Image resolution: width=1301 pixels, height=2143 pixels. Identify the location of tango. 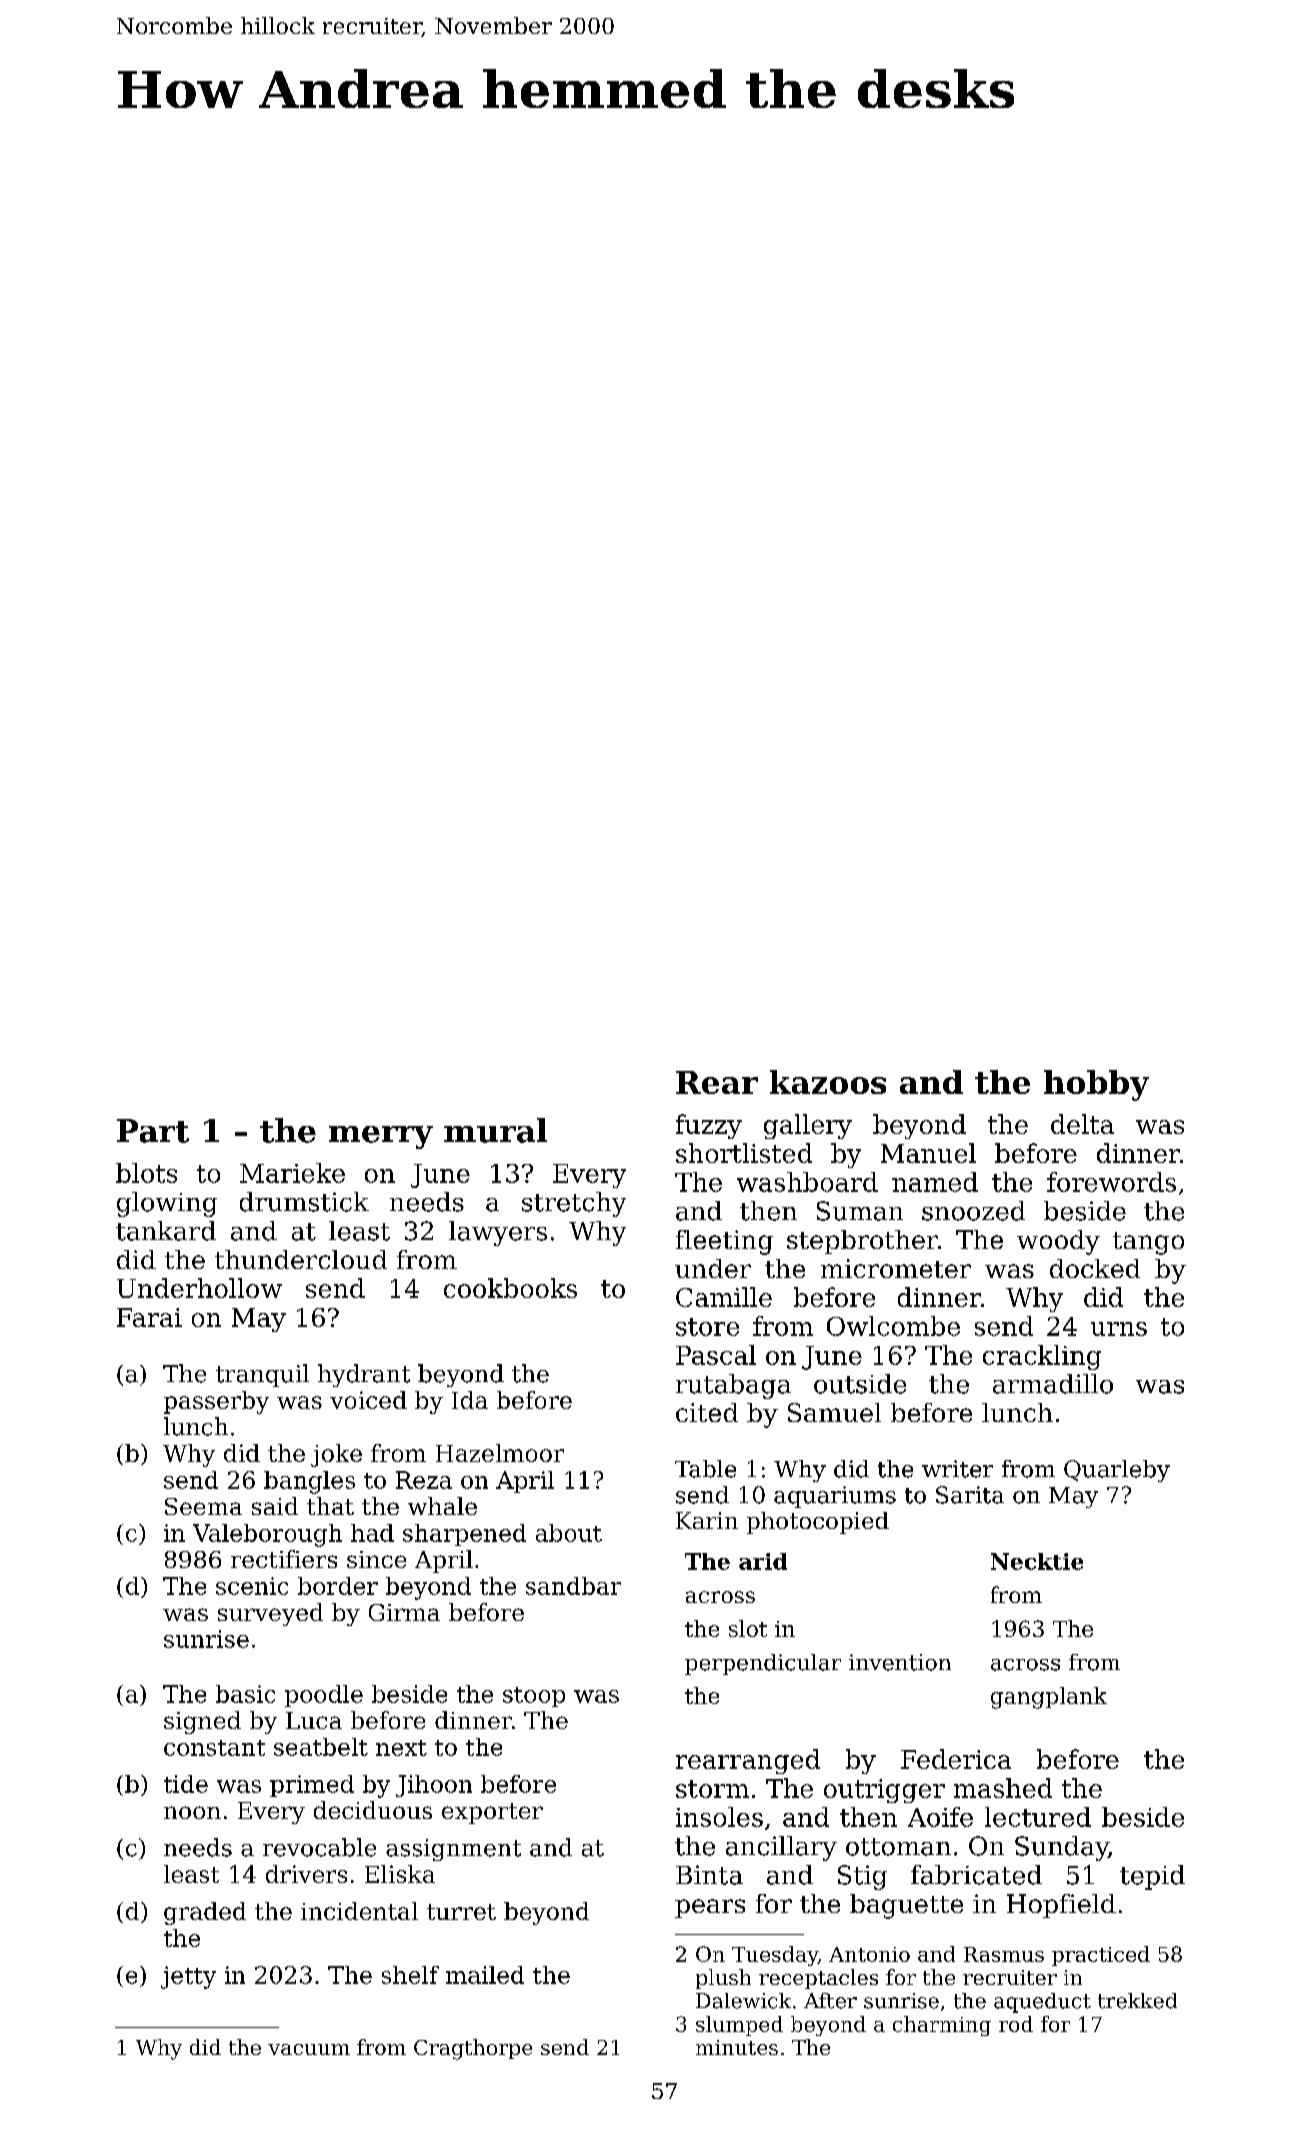
(1148, 1243).
